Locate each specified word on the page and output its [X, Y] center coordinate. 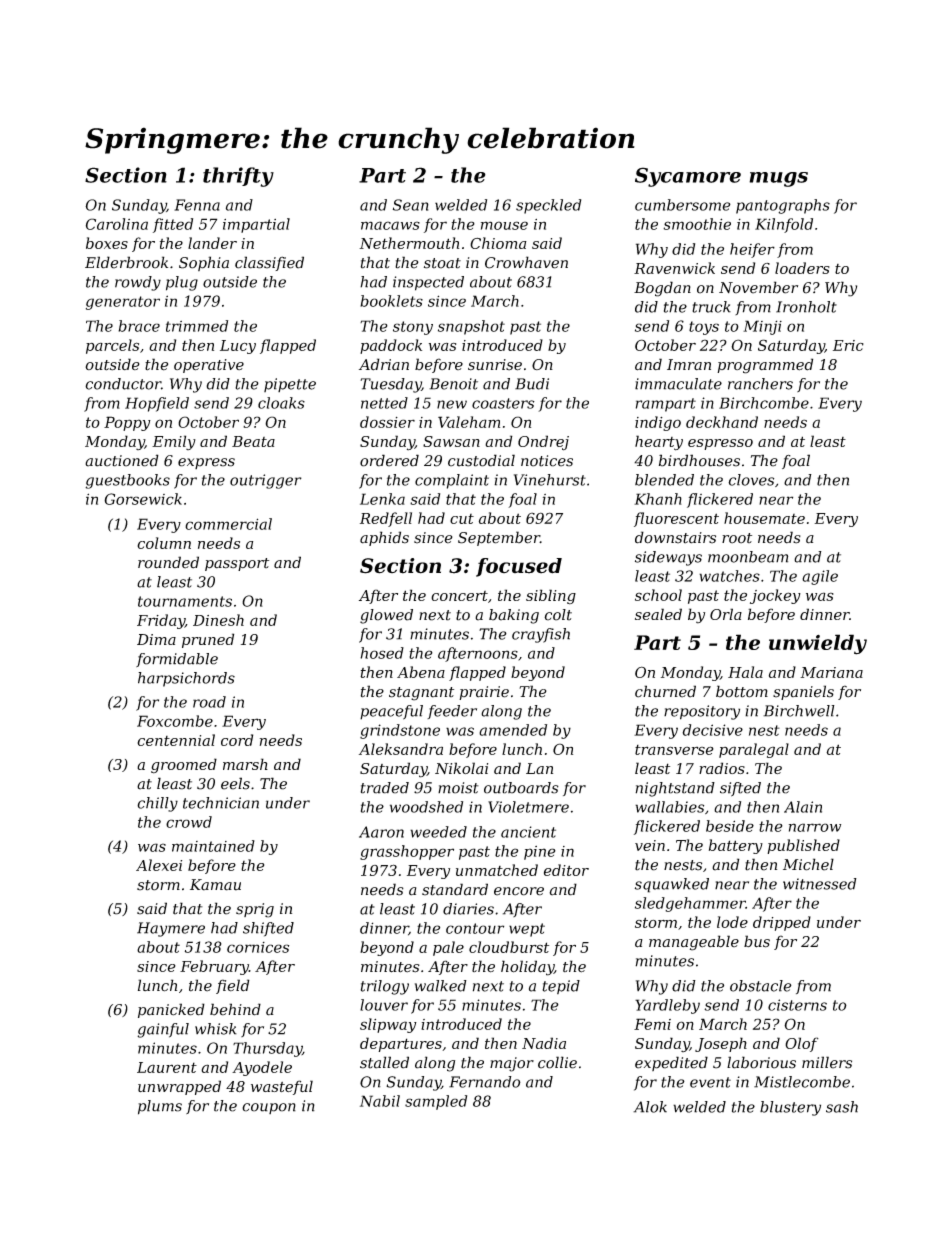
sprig [255, 910]
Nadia [544, 1043]
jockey [775, 596]
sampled [436, 1102]
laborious [761, 1062]
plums [160, 1107]
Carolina [117, 224]
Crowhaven [526, 262]
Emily [174, 442]
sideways [668, 558]
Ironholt [806, 307]
